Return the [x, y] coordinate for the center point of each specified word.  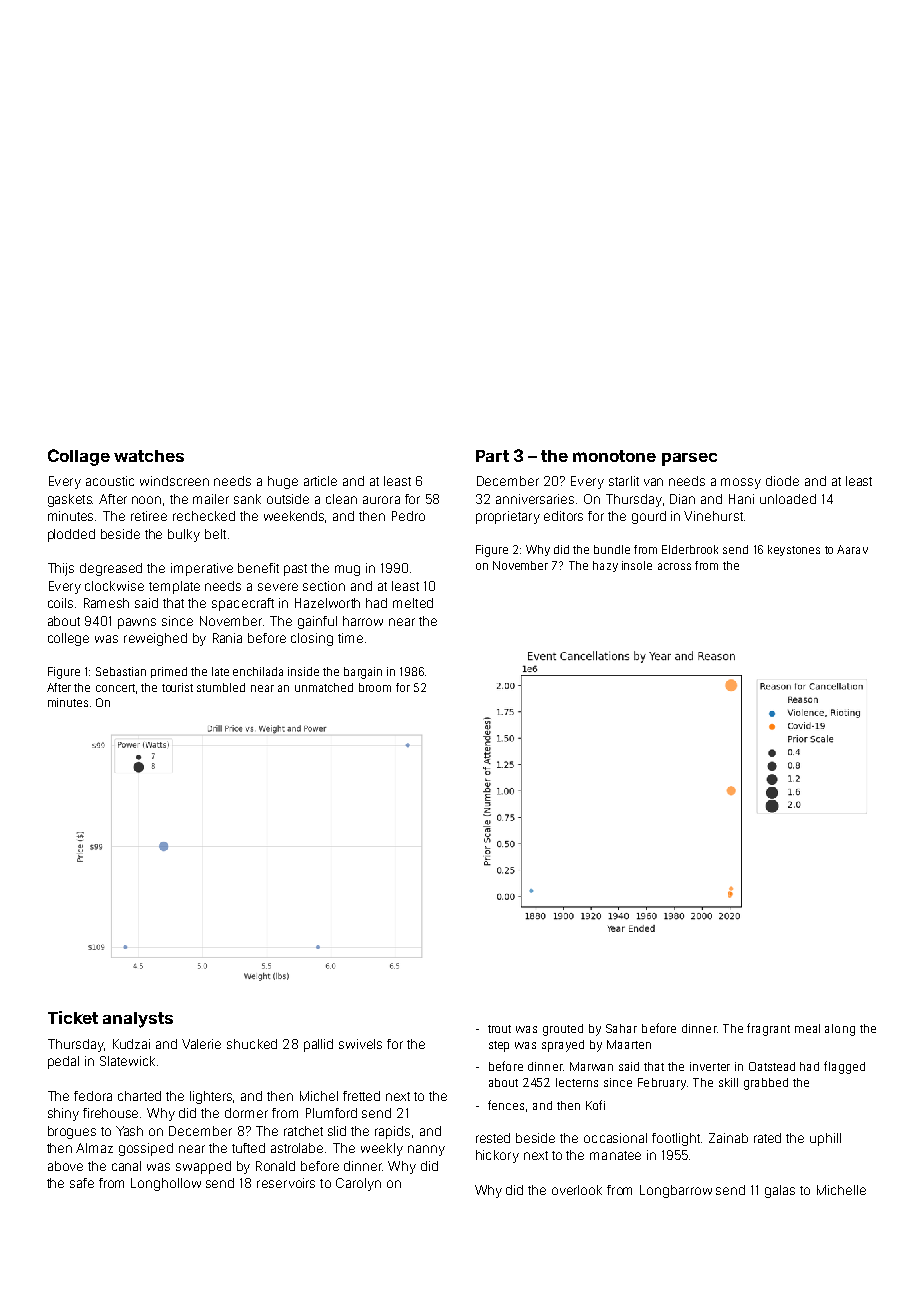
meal [807, 1028]
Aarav [852, 549]
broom [375, 687]
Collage [79, 457]
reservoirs [286, 1183]
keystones [794, 550]
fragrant [768, 1029]
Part [492, 456]
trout [499, 1029]
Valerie [201, 1044]
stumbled [221, 687]
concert [115, 688]
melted [413, 603]
